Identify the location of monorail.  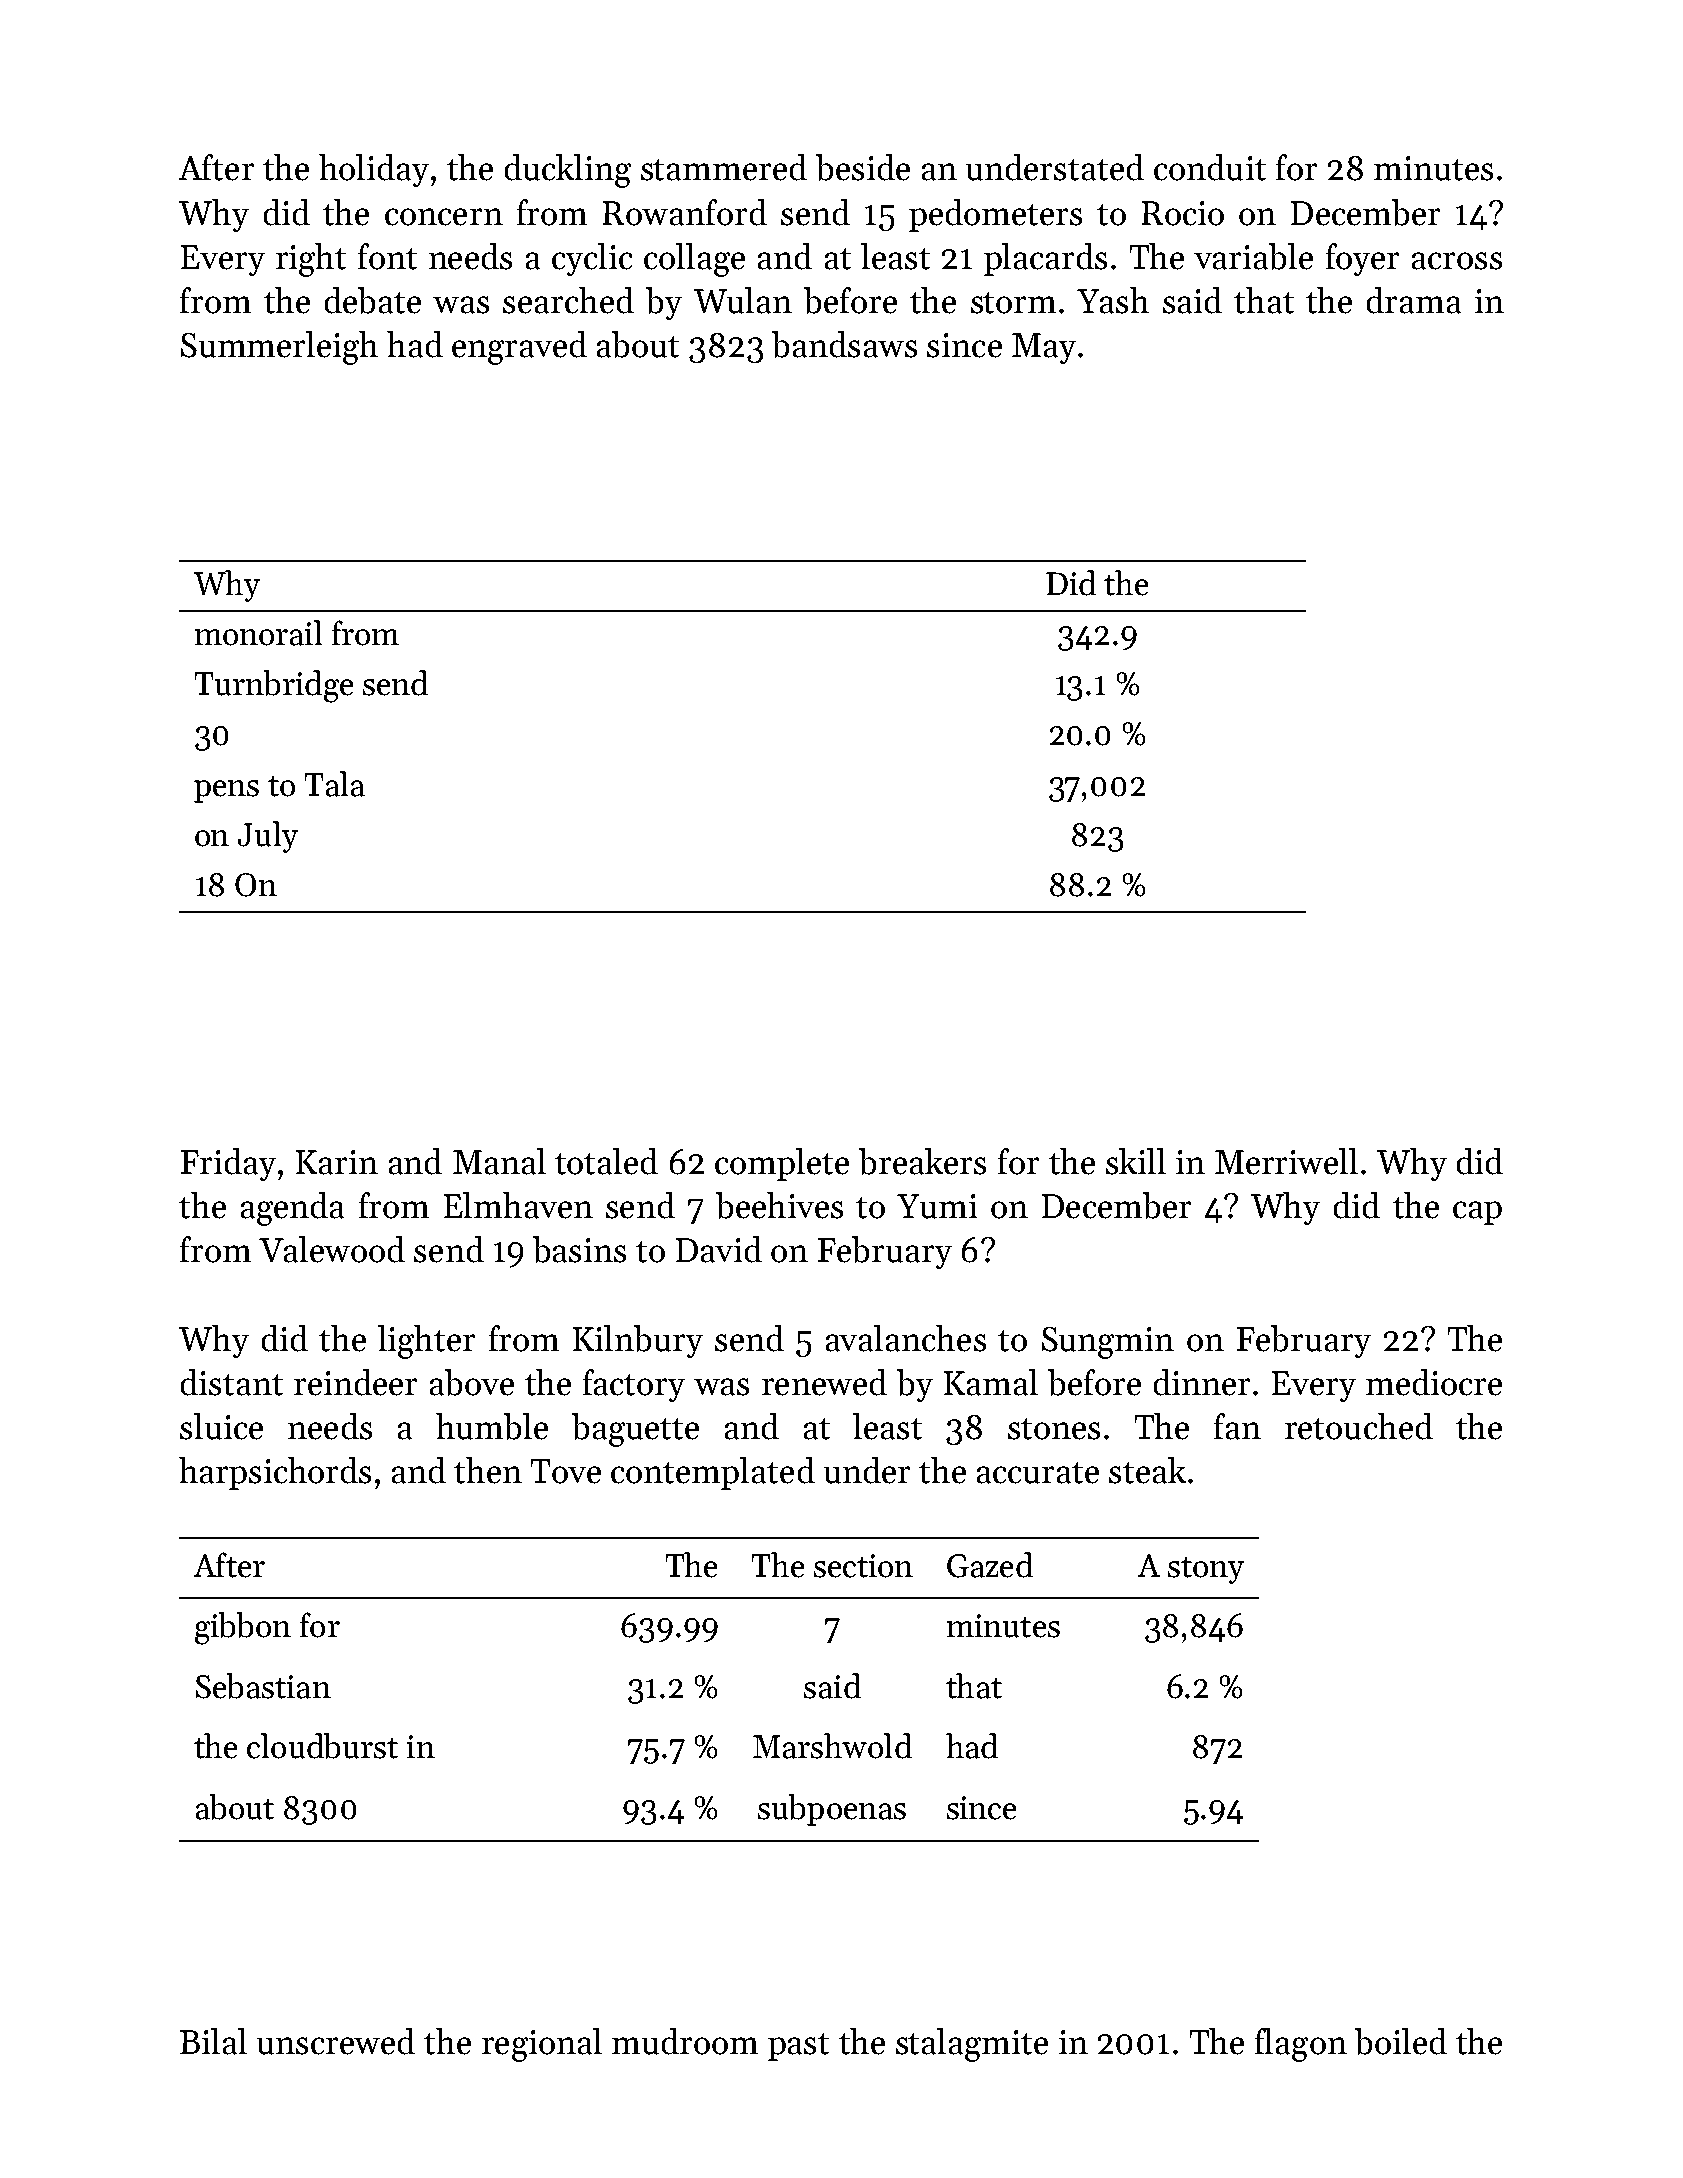
(258, 633).
